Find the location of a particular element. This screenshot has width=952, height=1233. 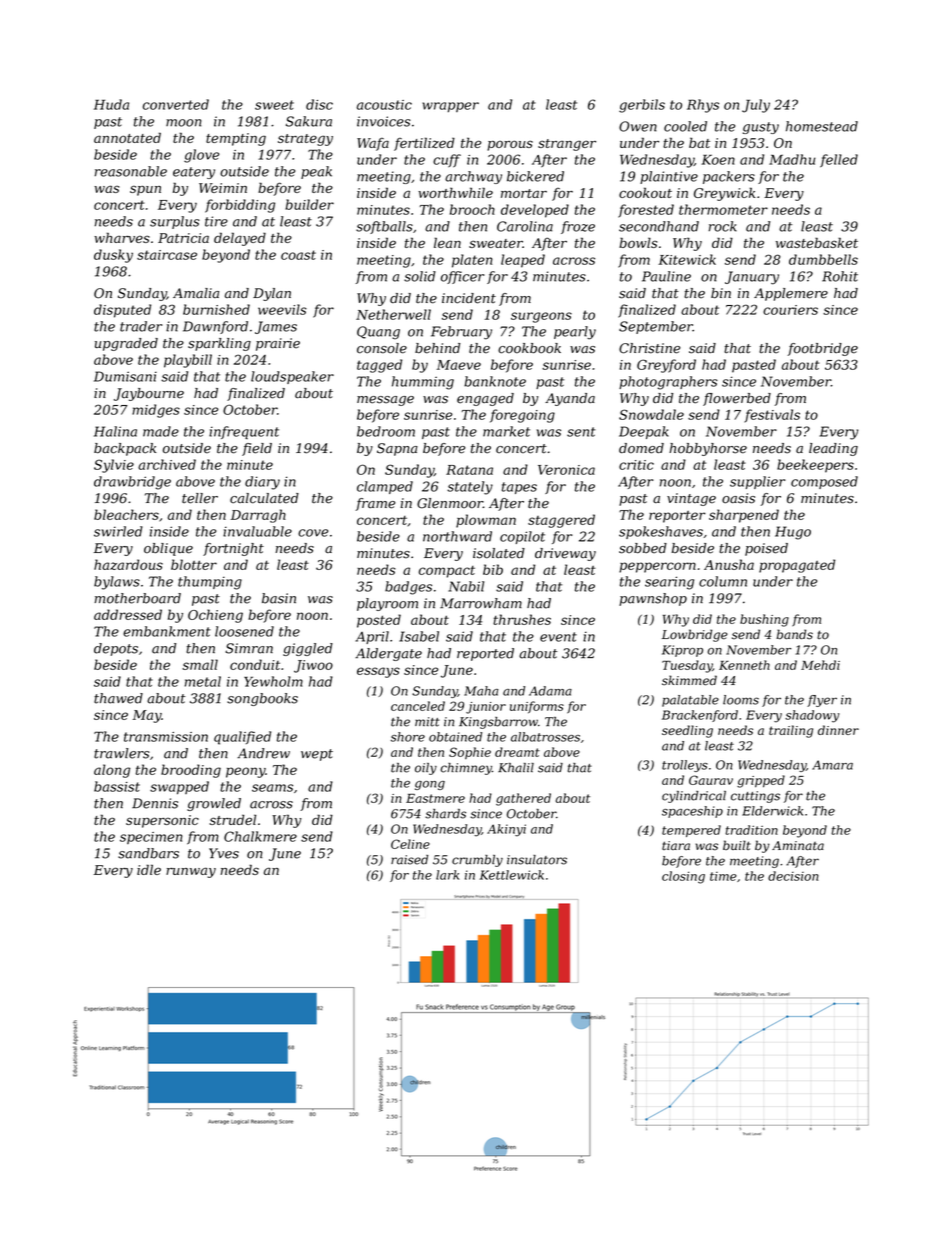

growled is located at coordinates (214, 804).
